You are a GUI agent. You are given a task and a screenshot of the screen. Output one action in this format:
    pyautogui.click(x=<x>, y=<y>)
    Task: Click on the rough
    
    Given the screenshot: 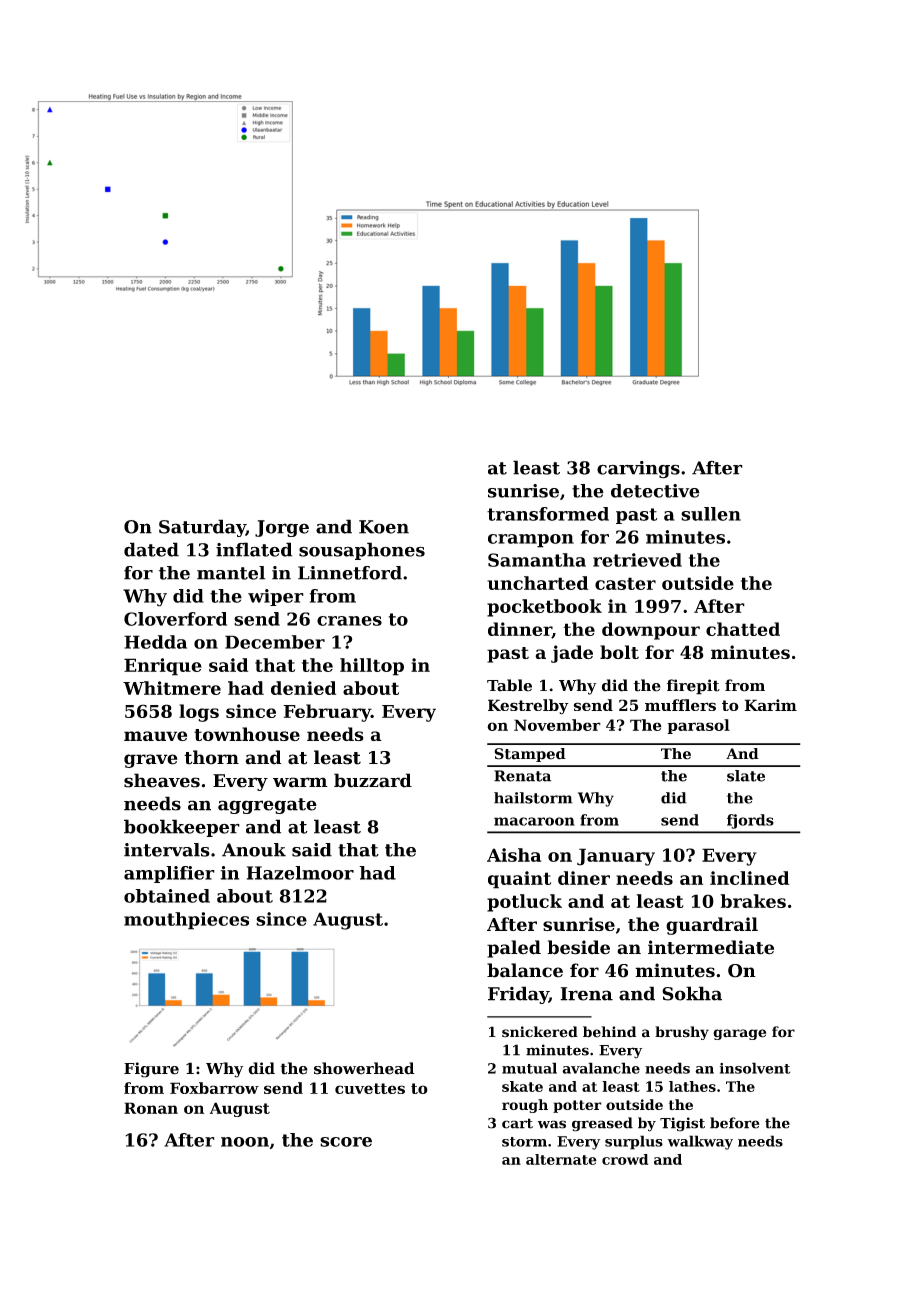 What is the action you would take?
    pyautogui.click(x=525, y=1106)
